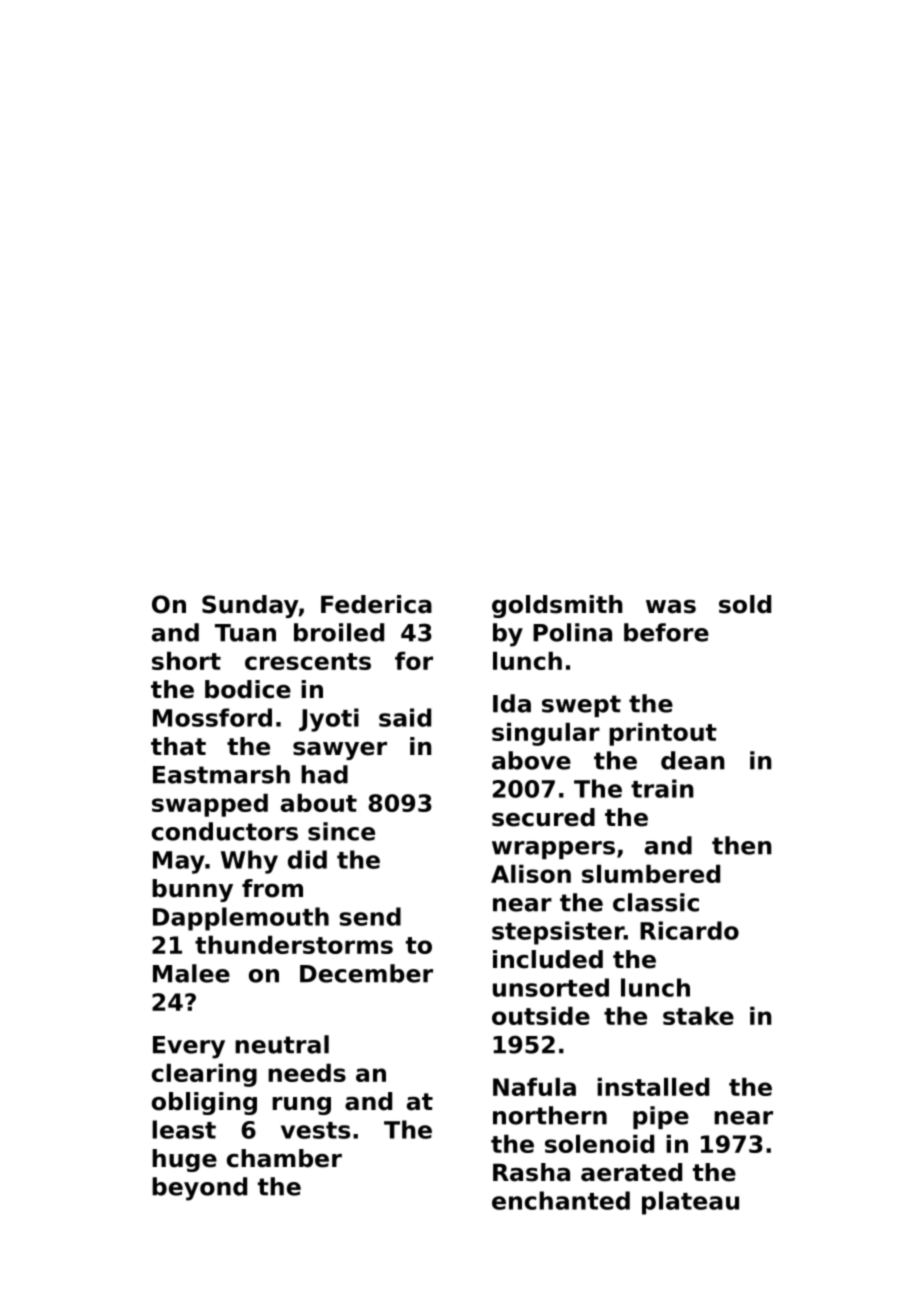 Image resolution: width=924 pixels, height=1311 pixels. What do you see at coordinates (307, 859) in the screenshot?
I see `did` at bounding box center [307, 859].
